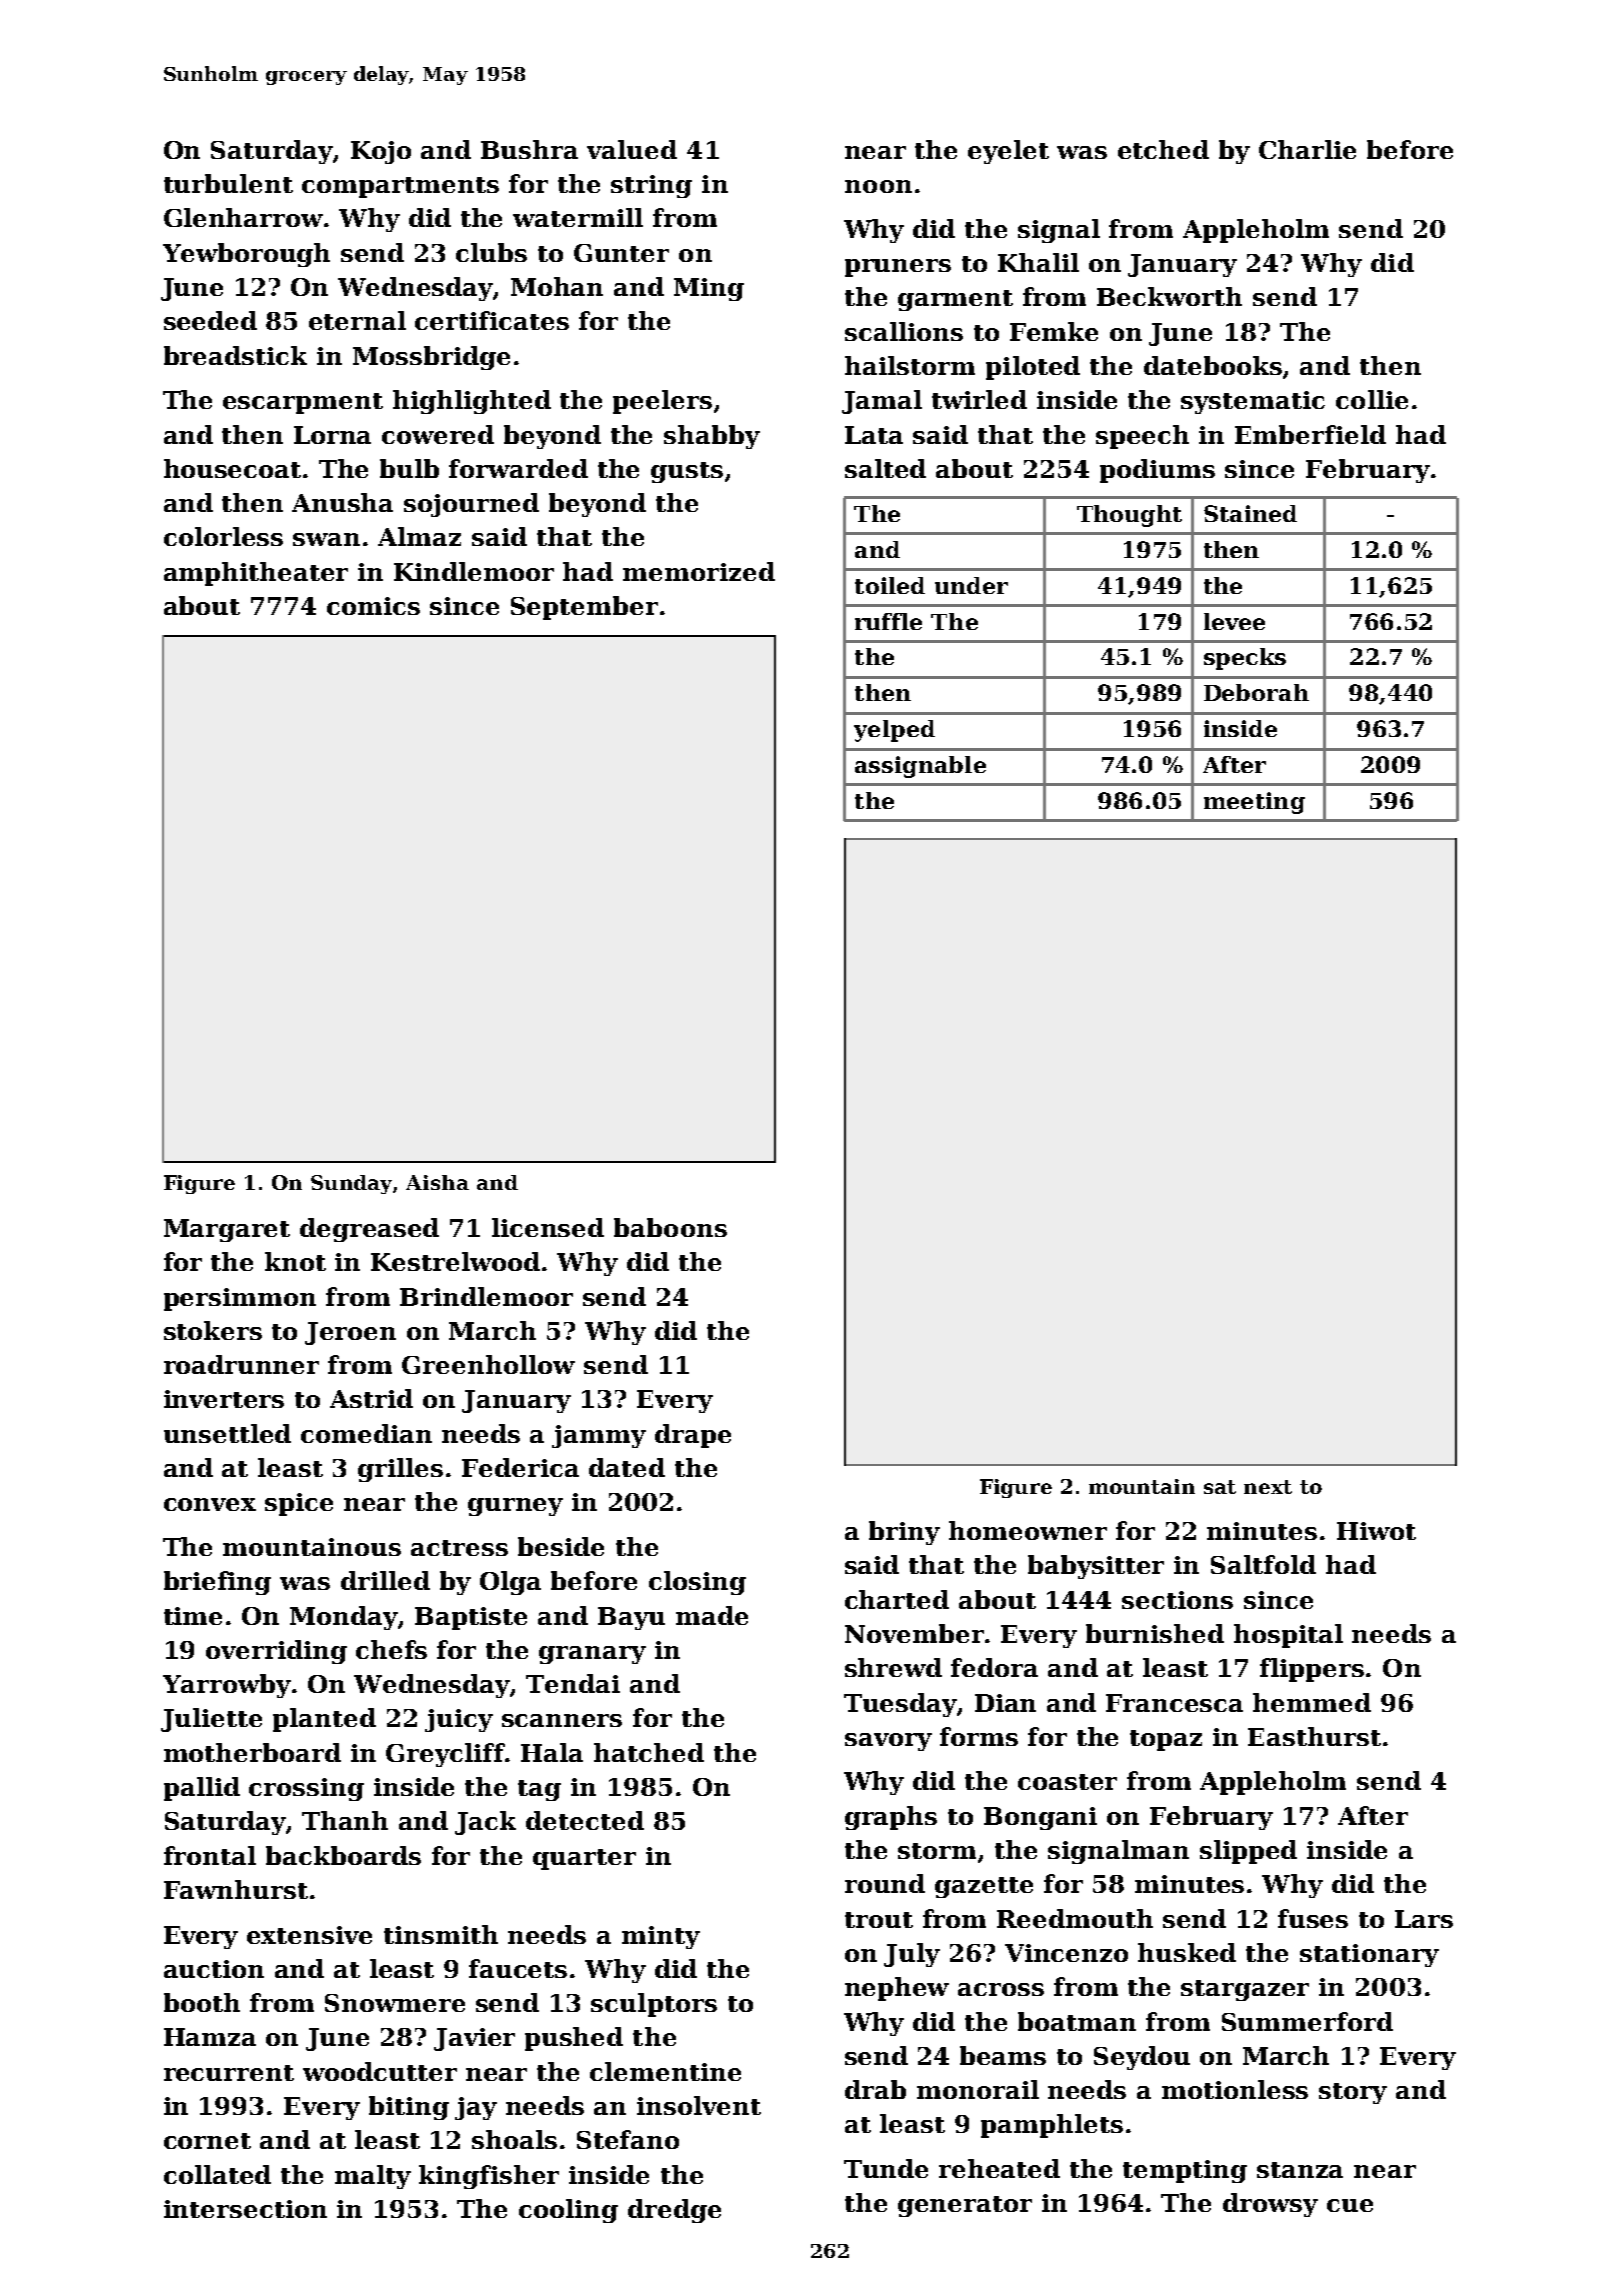  I want to click on Sunday, so click(351, 1184).
